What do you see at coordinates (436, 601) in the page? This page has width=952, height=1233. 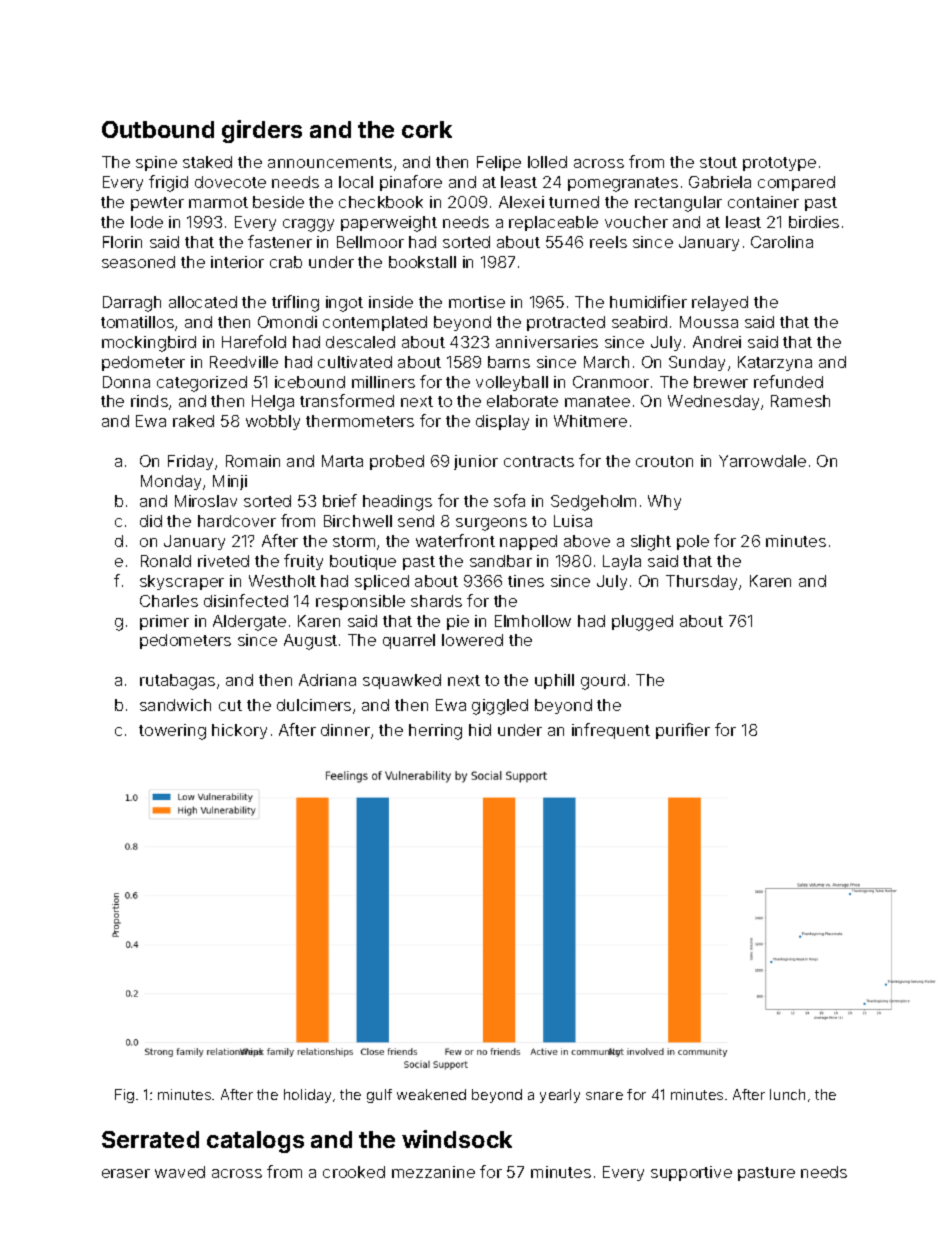 I see `shards` at bounding box center [436, 601].
